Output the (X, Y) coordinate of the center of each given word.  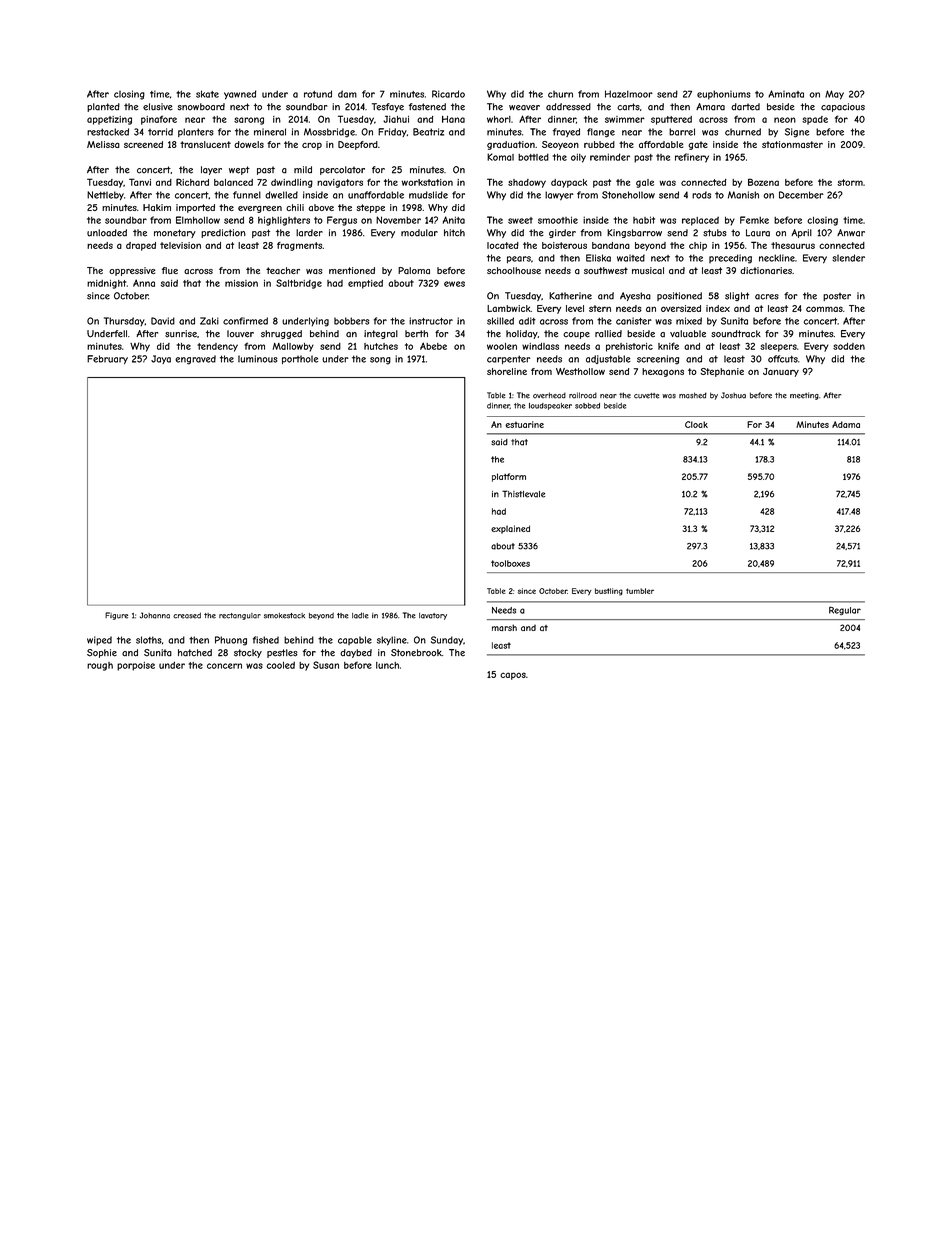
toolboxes (510, 563)
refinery (692, 158)
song (380, 361)
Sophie (102, 653)
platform (509, 477)
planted (103, 107)
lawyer (559, 196)
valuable (688, 334)
